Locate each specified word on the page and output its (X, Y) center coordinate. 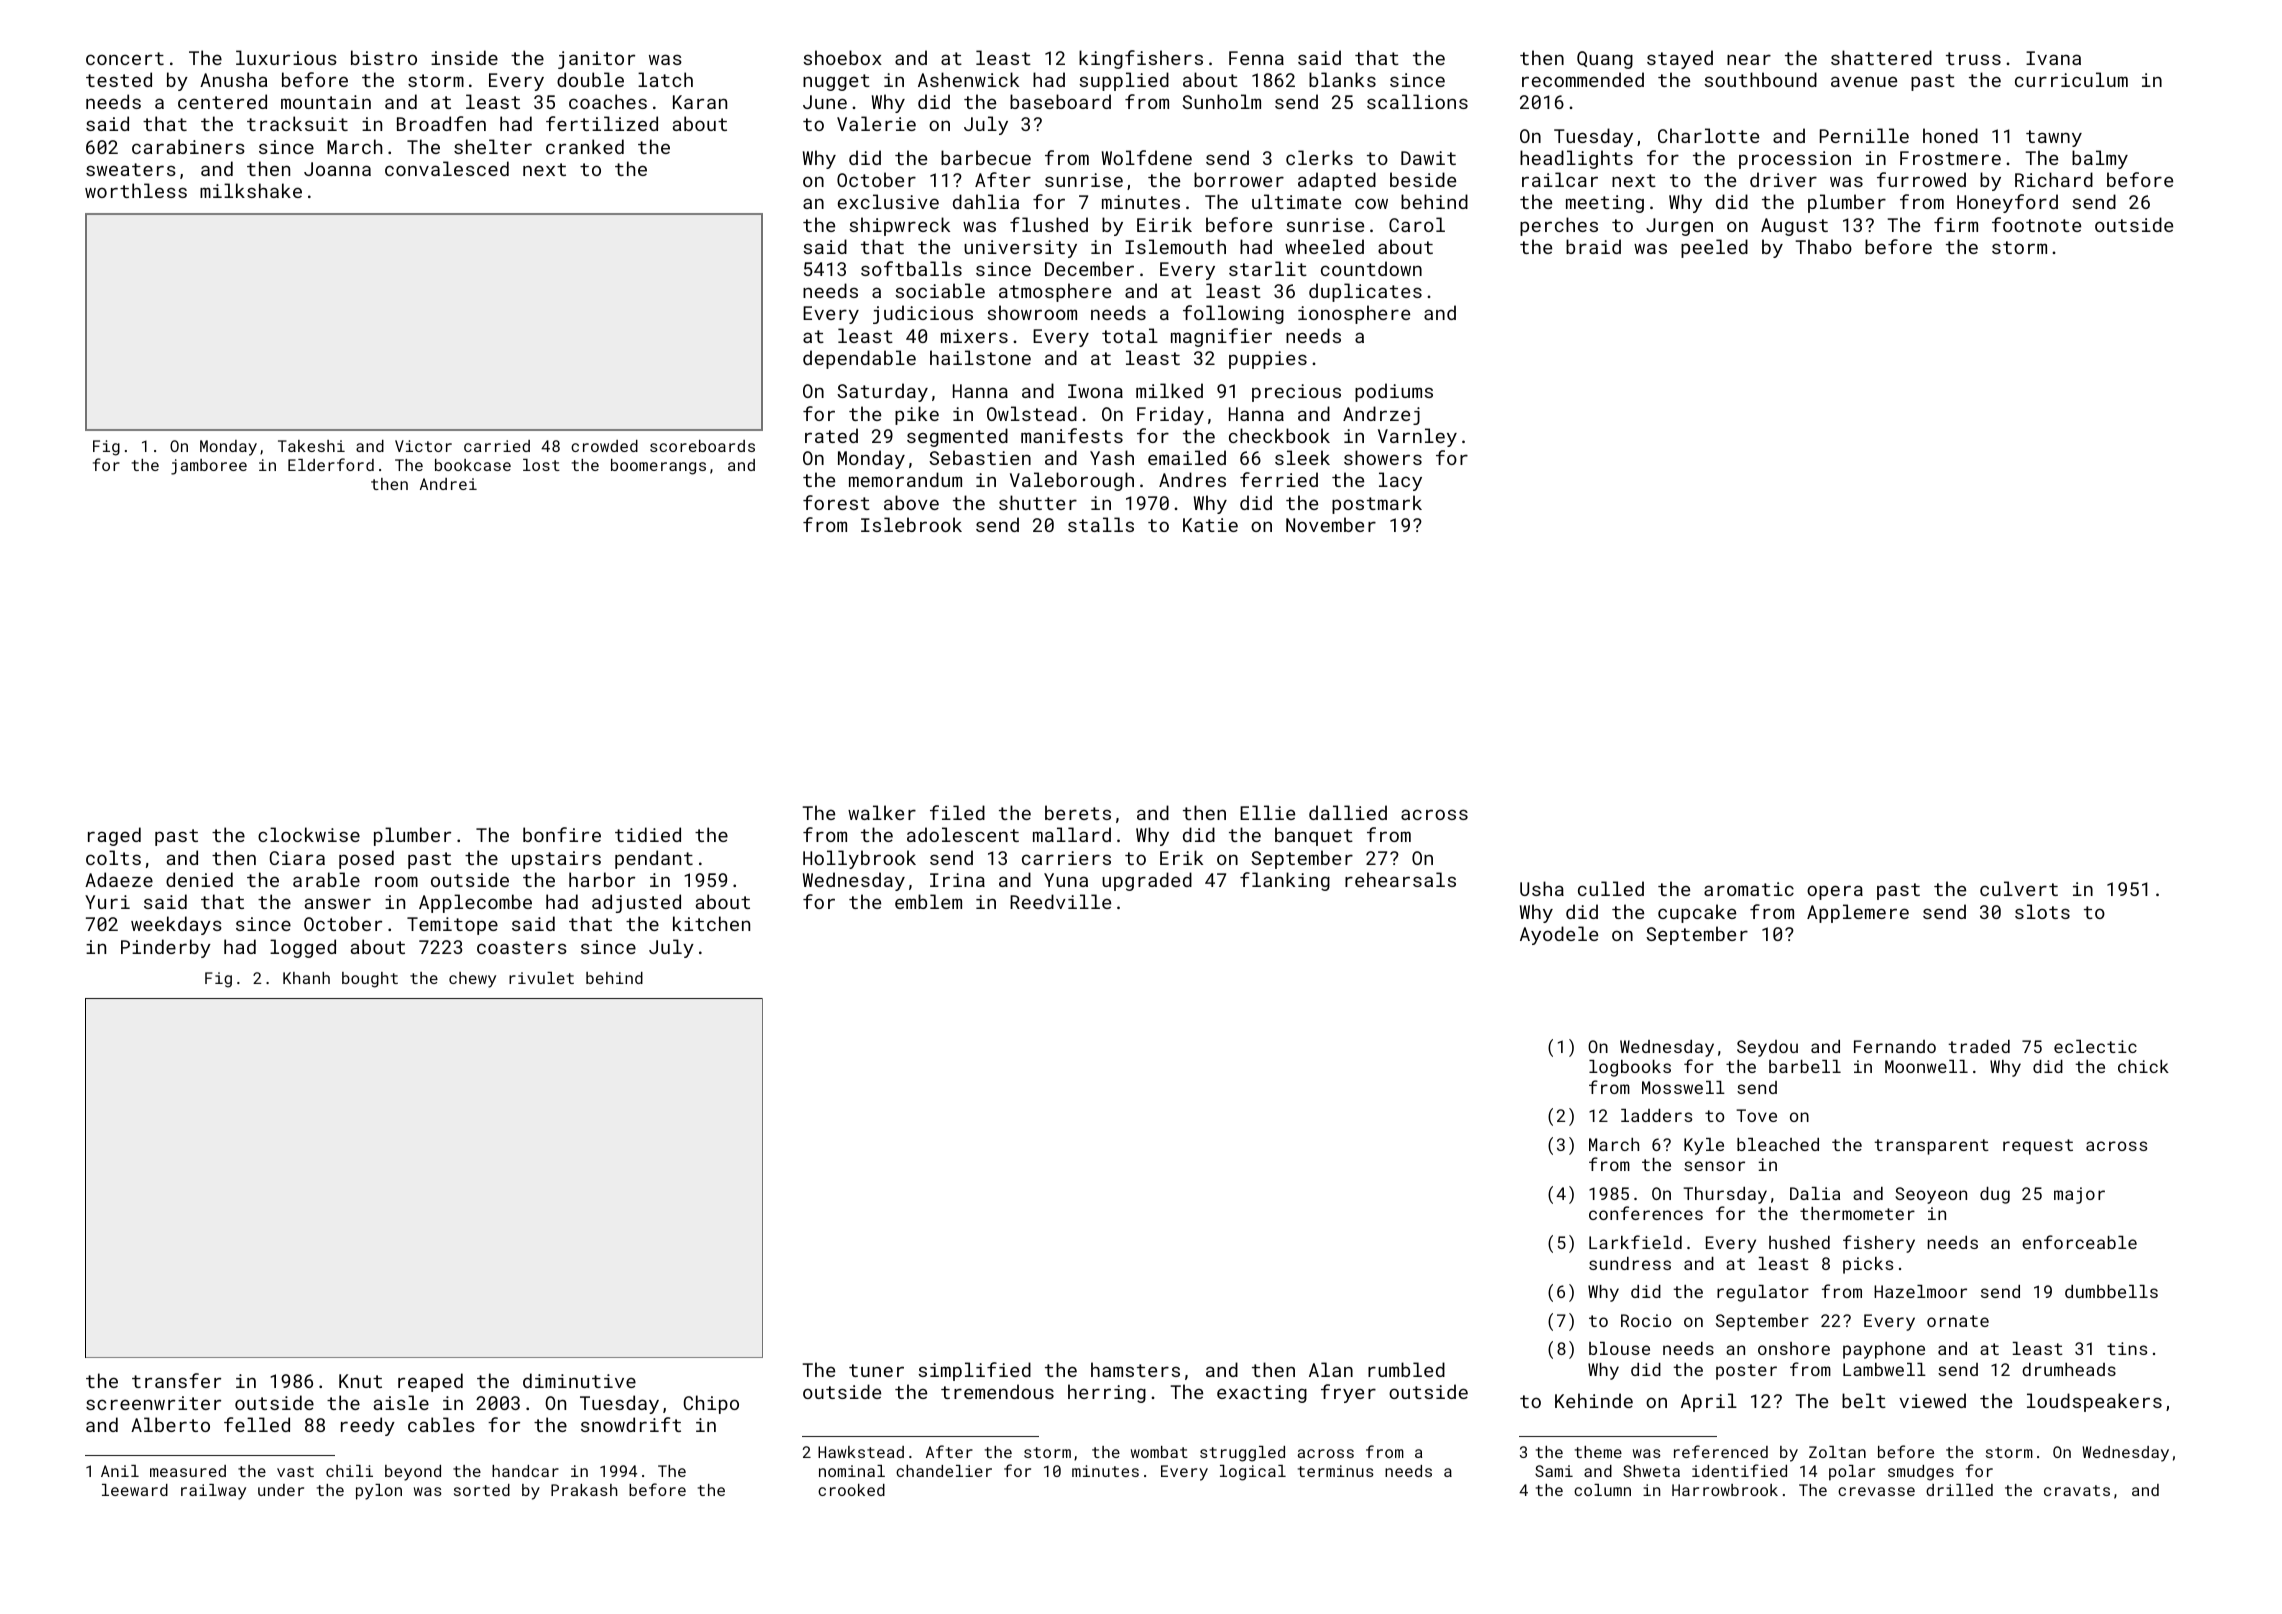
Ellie (1267, 812)
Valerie (876, 123)
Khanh (306, 978)
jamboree (209, 467)
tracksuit (297, 123)
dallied (1348, 812)
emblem (928, 901)
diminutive (579, 1380)
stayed (1680, 59)
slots (2042, 911)
